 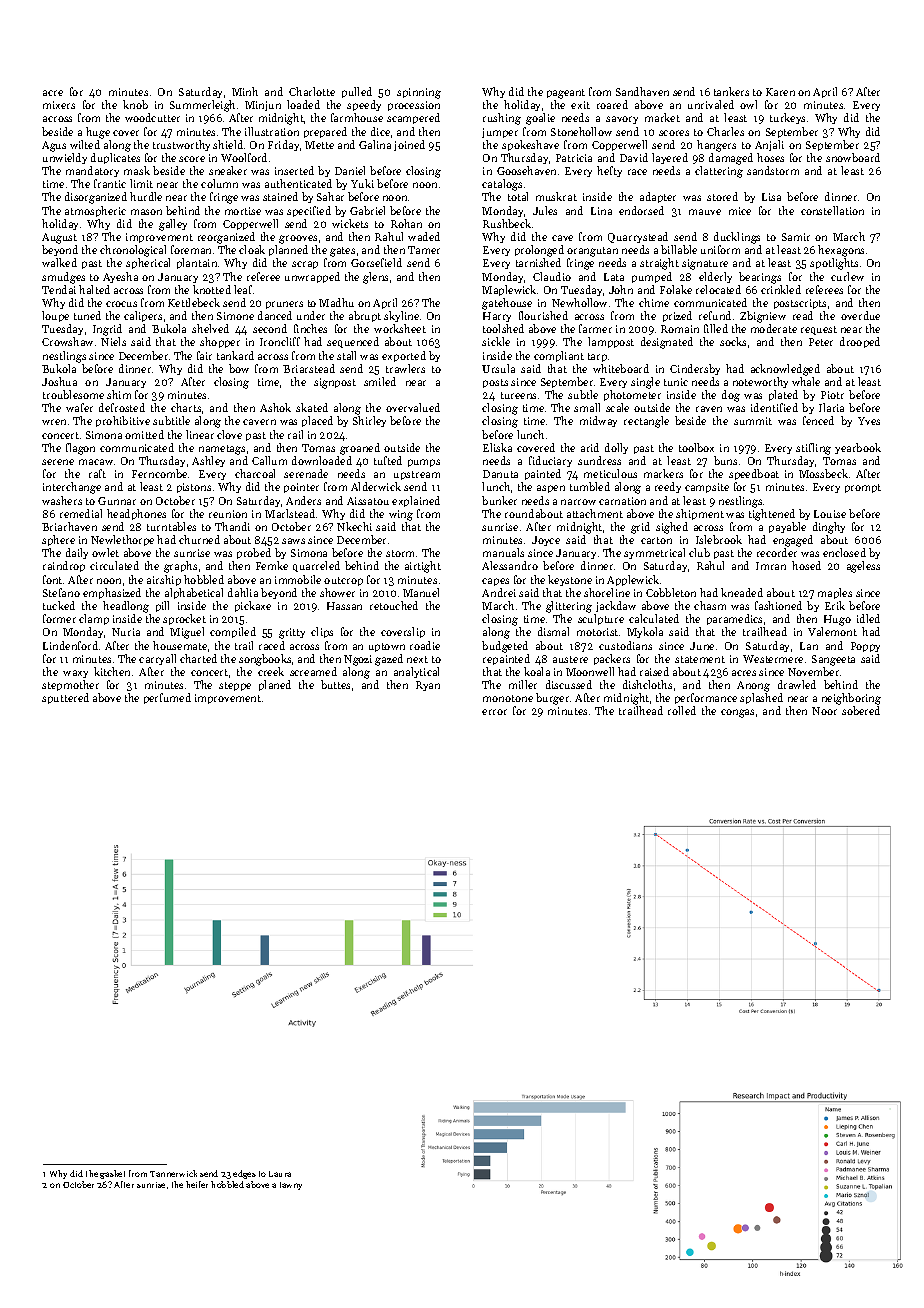 I want to click on error, so click(x=494, y=712).
